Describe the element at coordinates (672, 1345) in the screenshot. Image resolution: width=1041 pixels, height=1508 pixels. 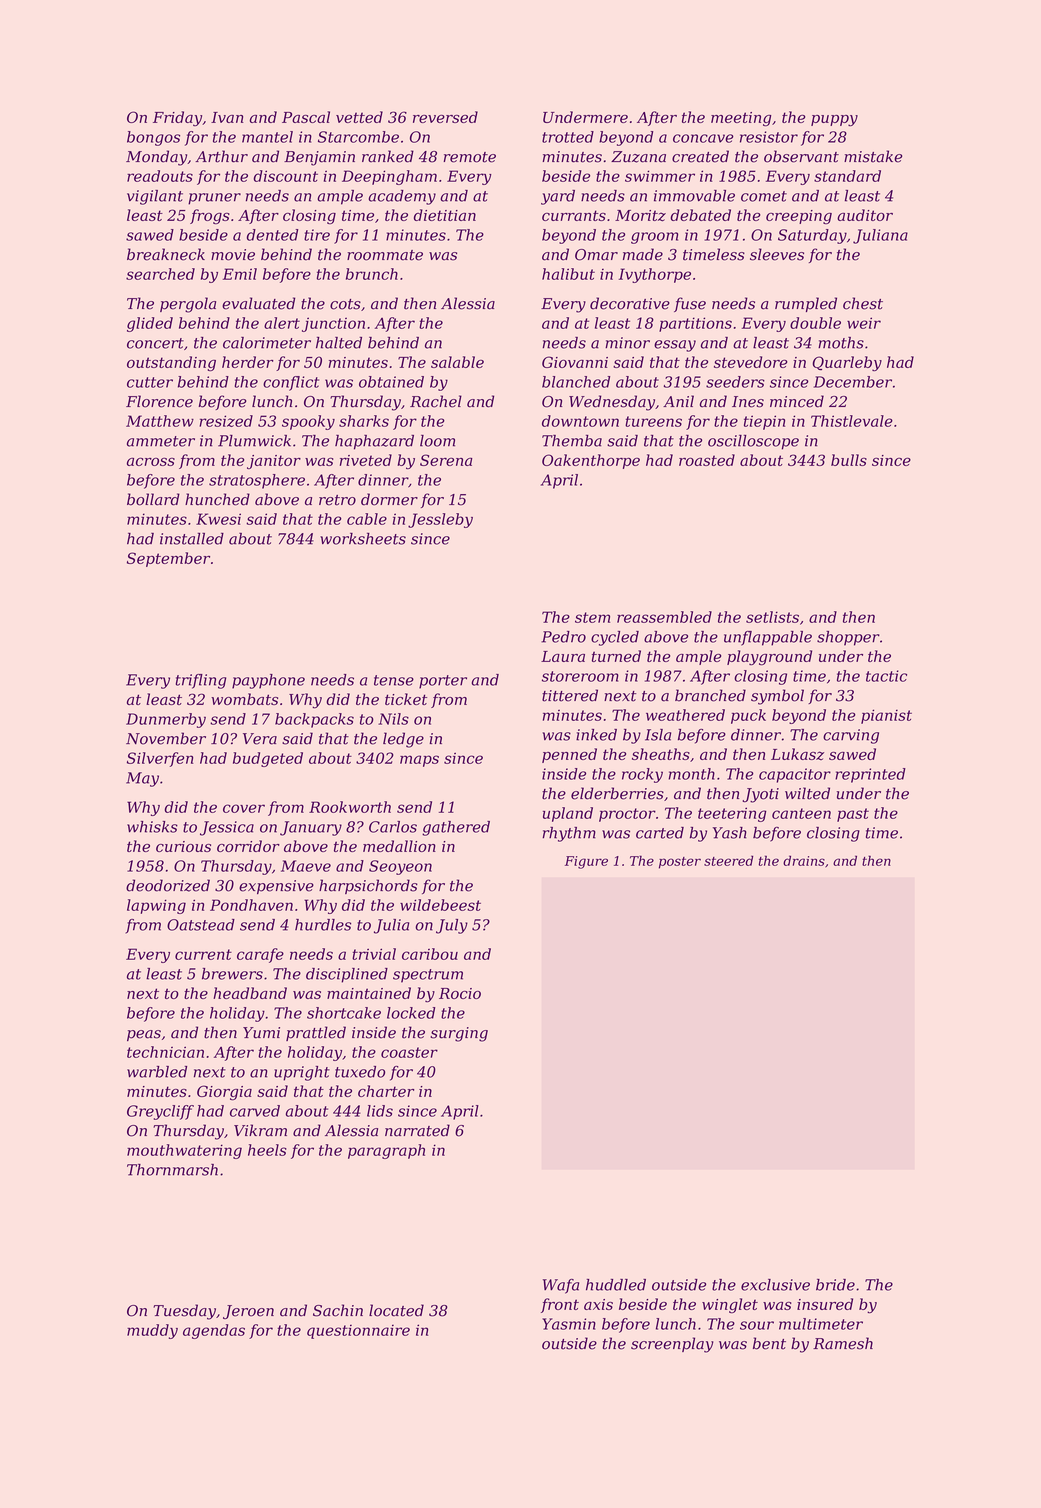
I see `screenplay` at that location.
